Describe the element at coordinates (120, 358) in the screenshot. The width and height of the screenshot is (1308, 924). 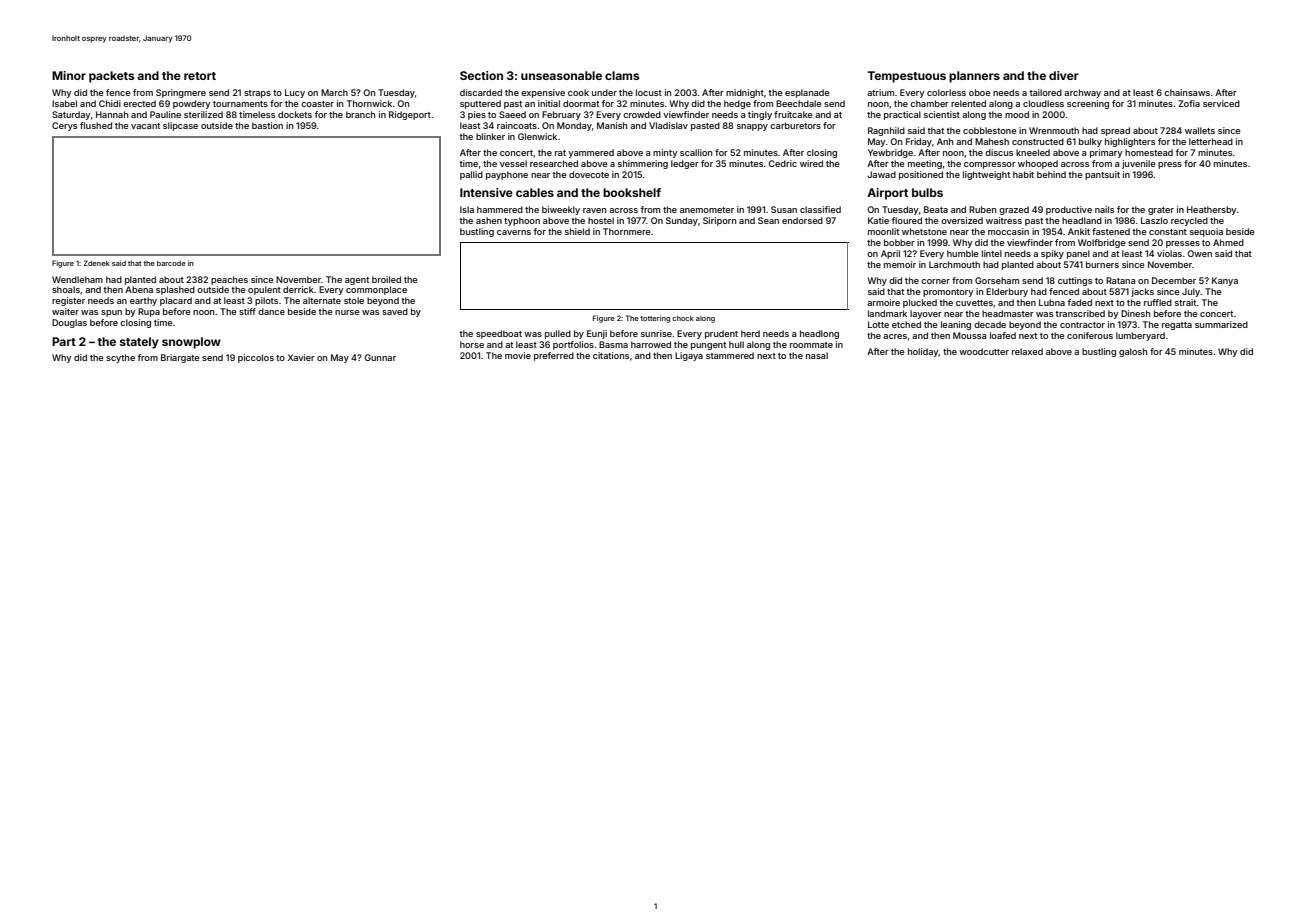
I see `scythe` at that location.
